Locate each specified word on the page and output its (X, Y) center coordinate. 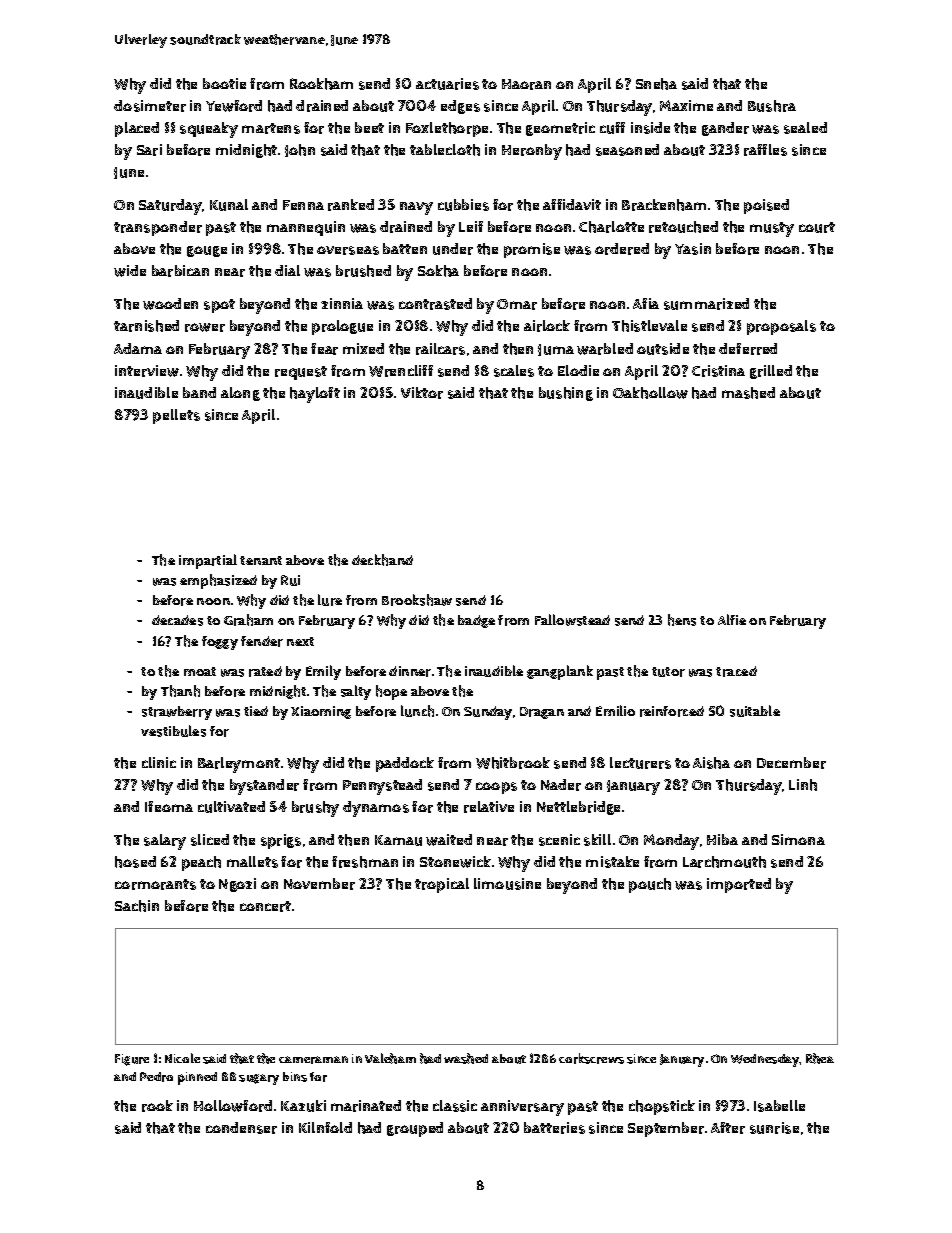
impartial (208, 561)
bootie (224, 83)
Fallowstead (572, 620)
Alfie (732, 619)
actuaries (447, 84)
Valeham (390, 1058)
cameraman (313, 1060)
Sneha (656, 84)
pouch (650, 885)
